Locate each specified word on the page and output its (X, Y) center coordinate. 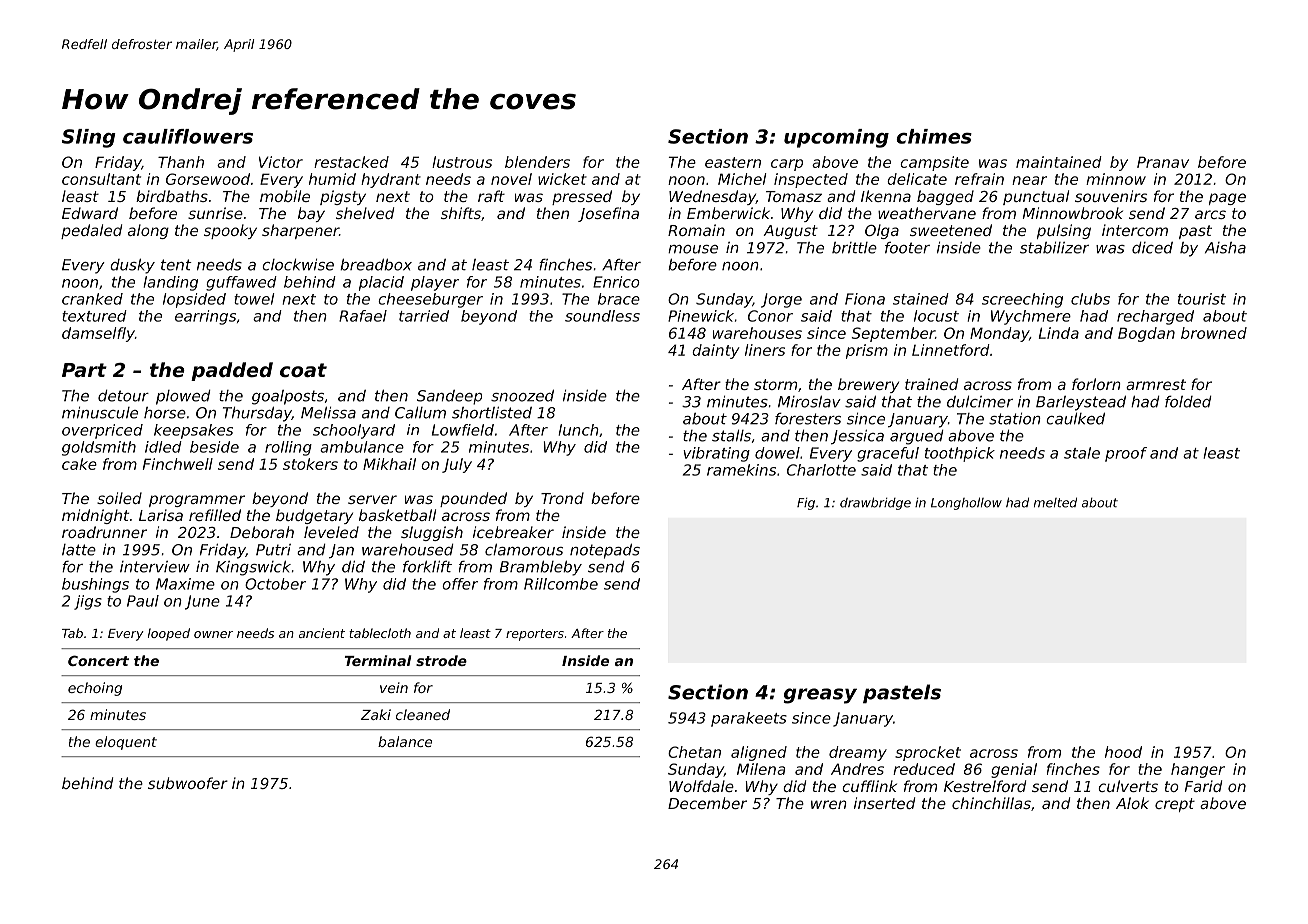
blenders (537, 162)
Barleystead (1081, 403)
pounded (473, 499)
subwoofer (188, 783)
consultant (101, 179)
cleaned (423, 714)
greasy (820, 696)
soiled (119, 498)
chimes (934, 136)
